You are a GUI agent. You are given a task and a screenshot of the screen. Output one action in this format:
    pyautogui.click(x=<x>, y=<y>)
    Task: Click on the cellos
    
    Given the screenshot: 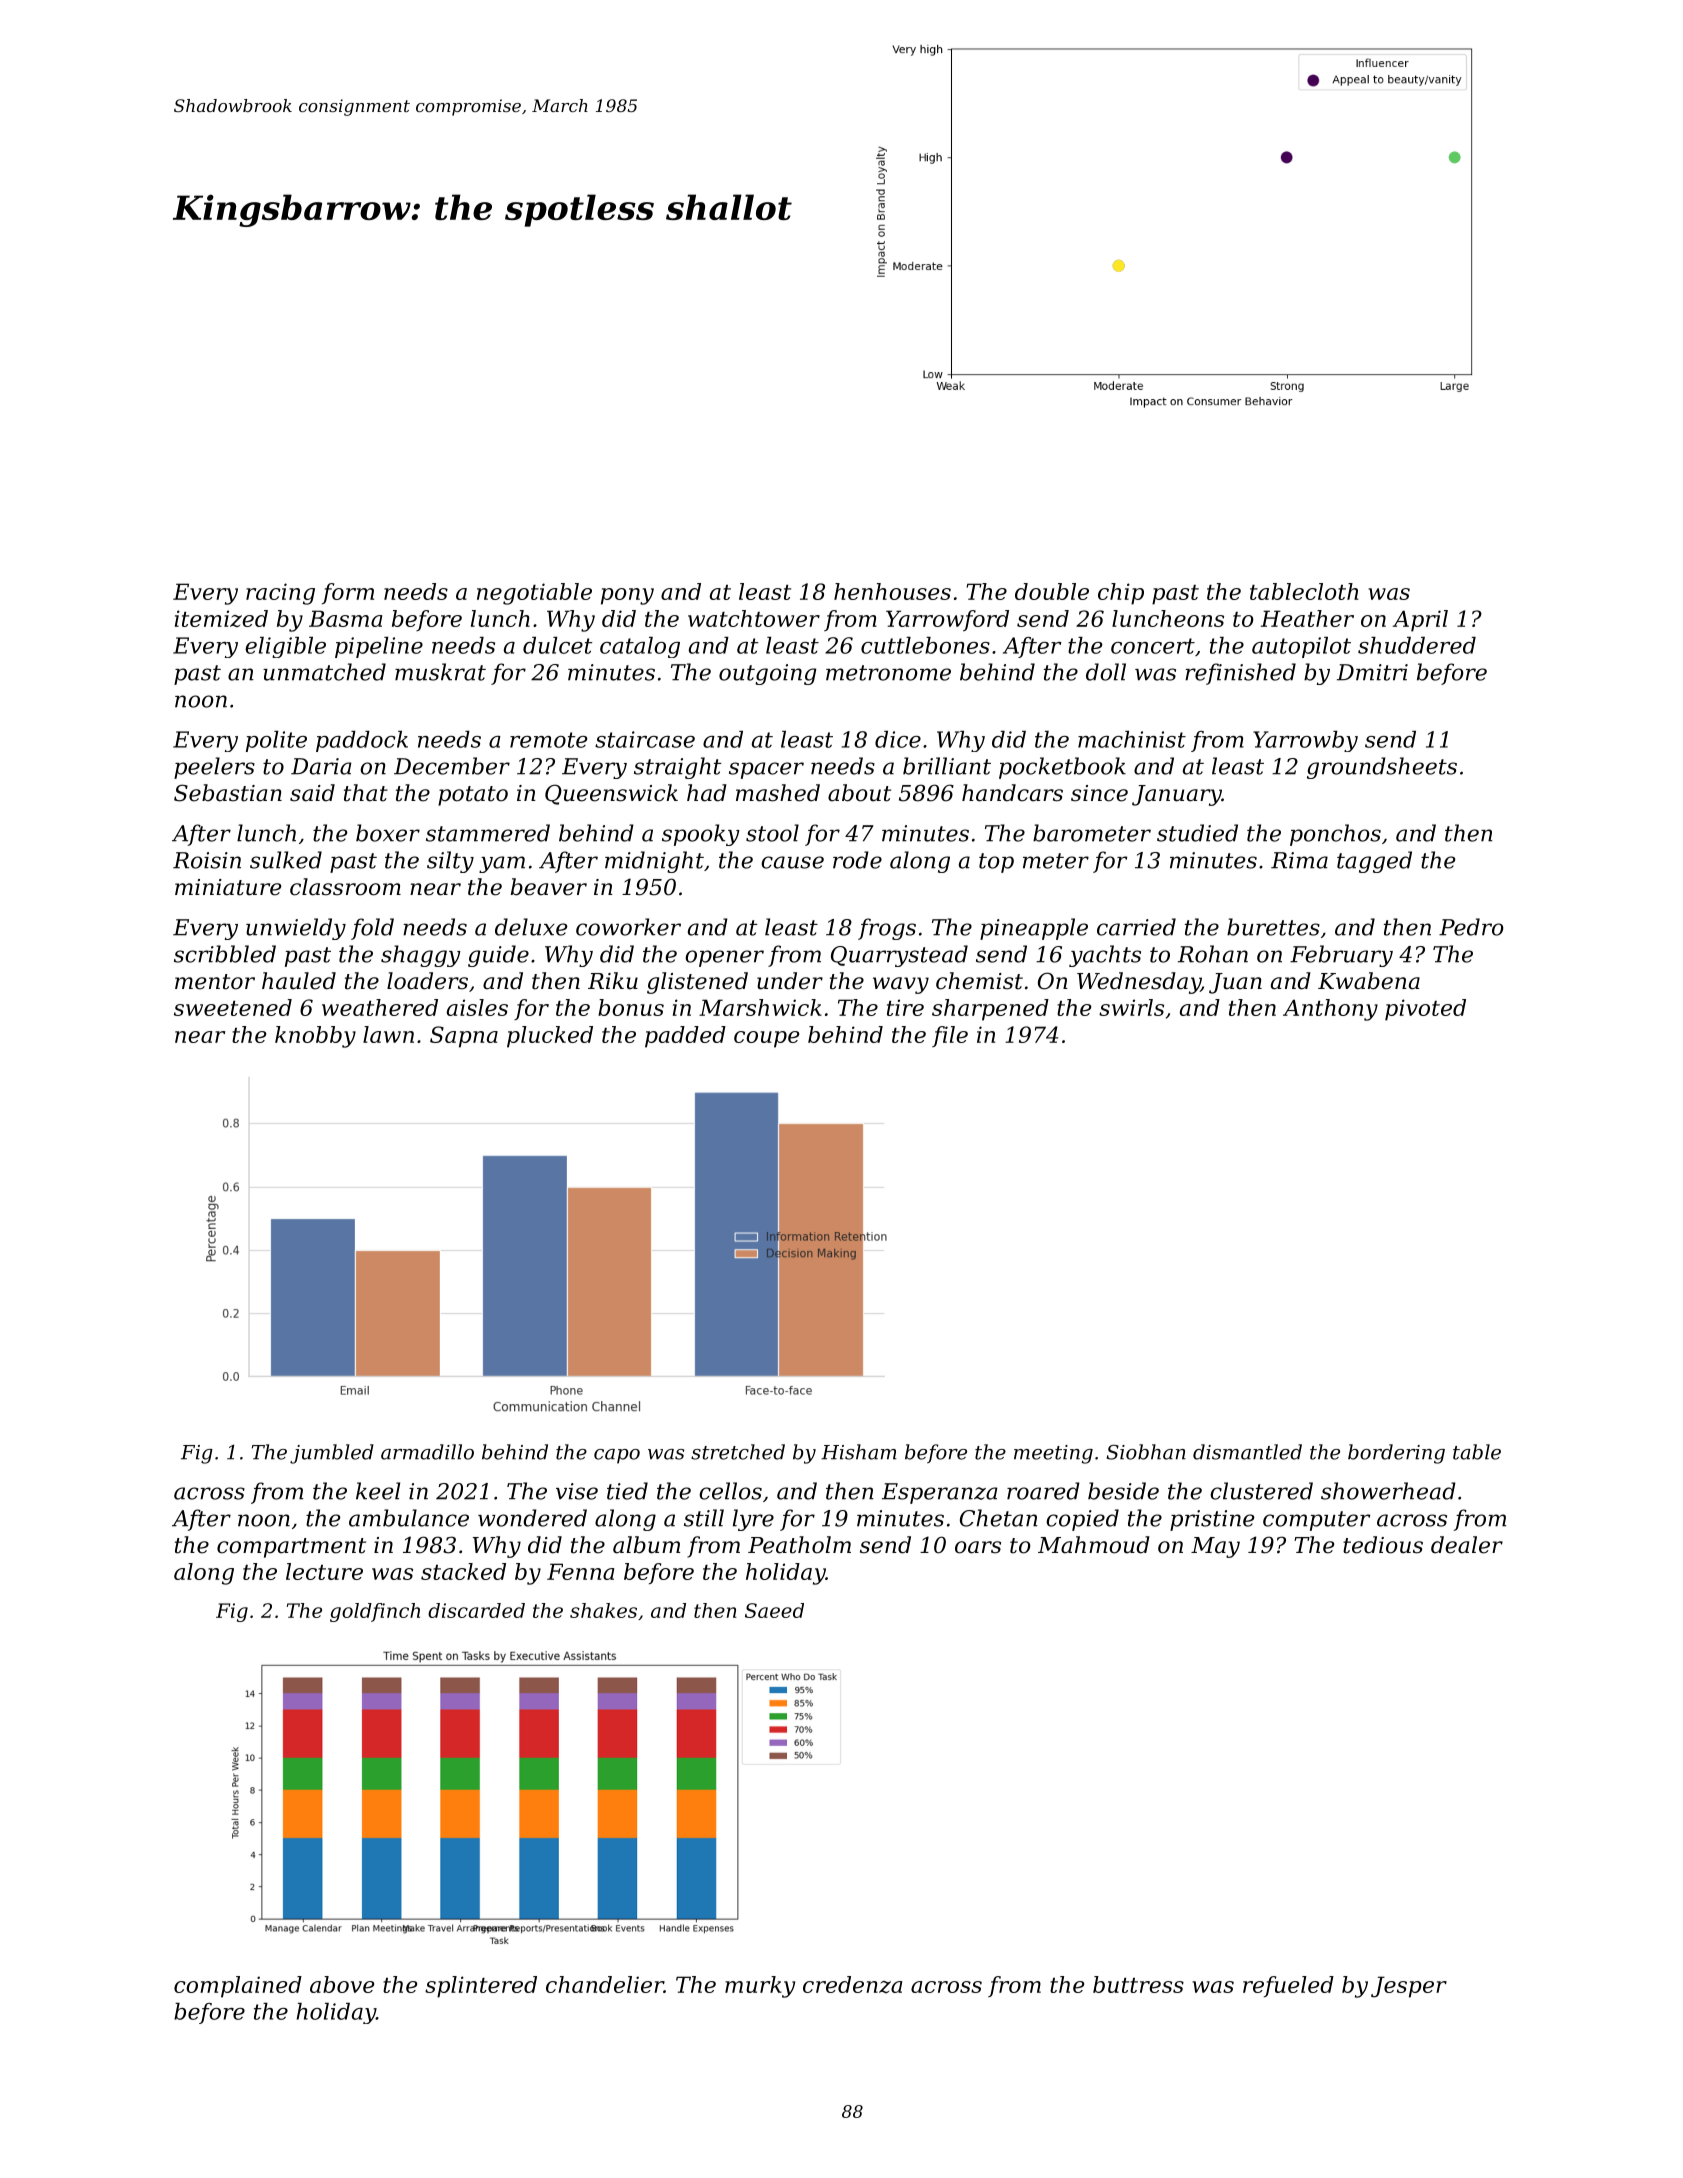 What is the action you would take?
    pyautogui.click(x=730, y=1491)
